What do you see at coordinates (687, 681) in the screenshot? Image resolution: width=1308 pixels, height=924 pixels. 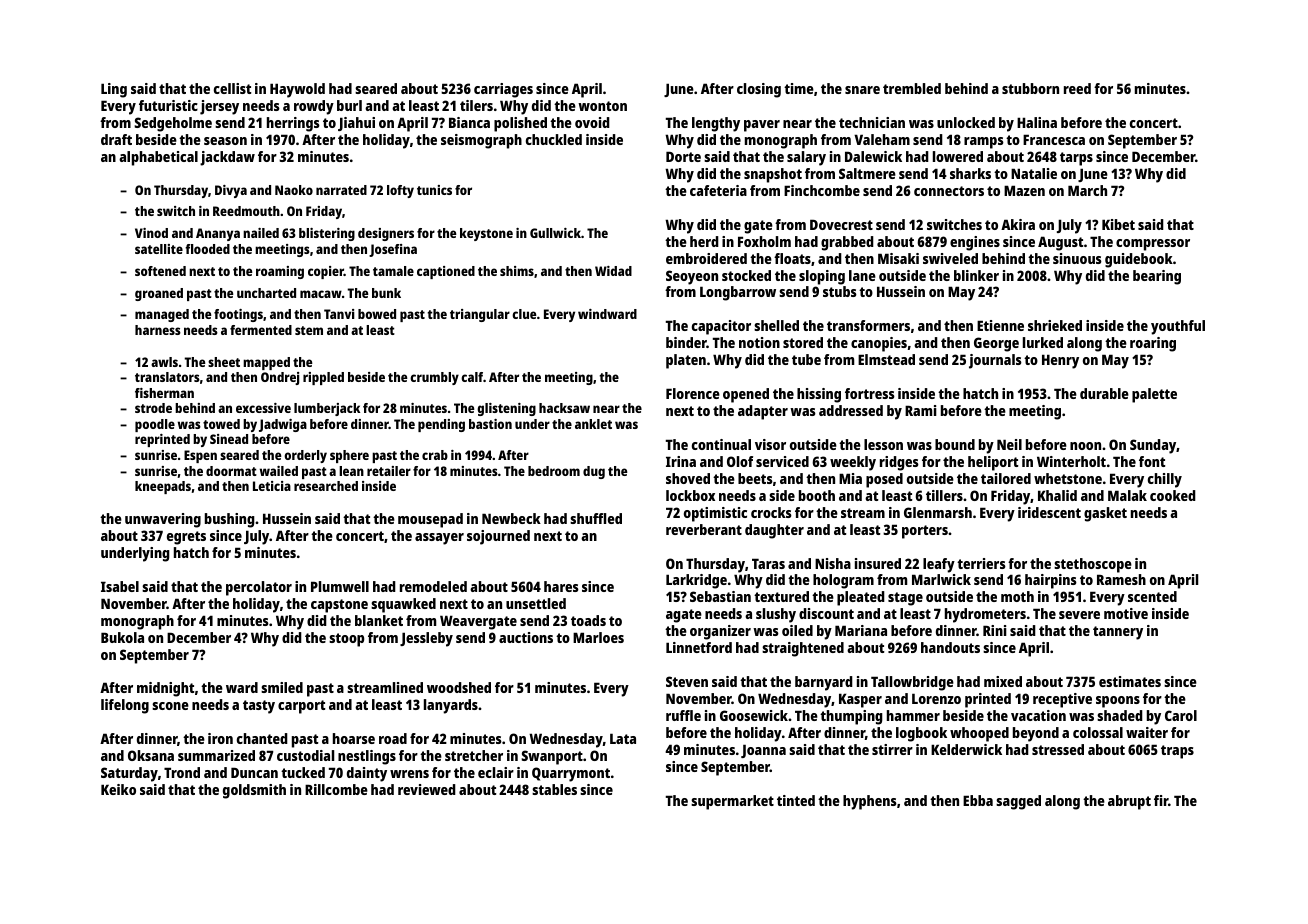 I see `Steven` at bounding box center [687, 681].
